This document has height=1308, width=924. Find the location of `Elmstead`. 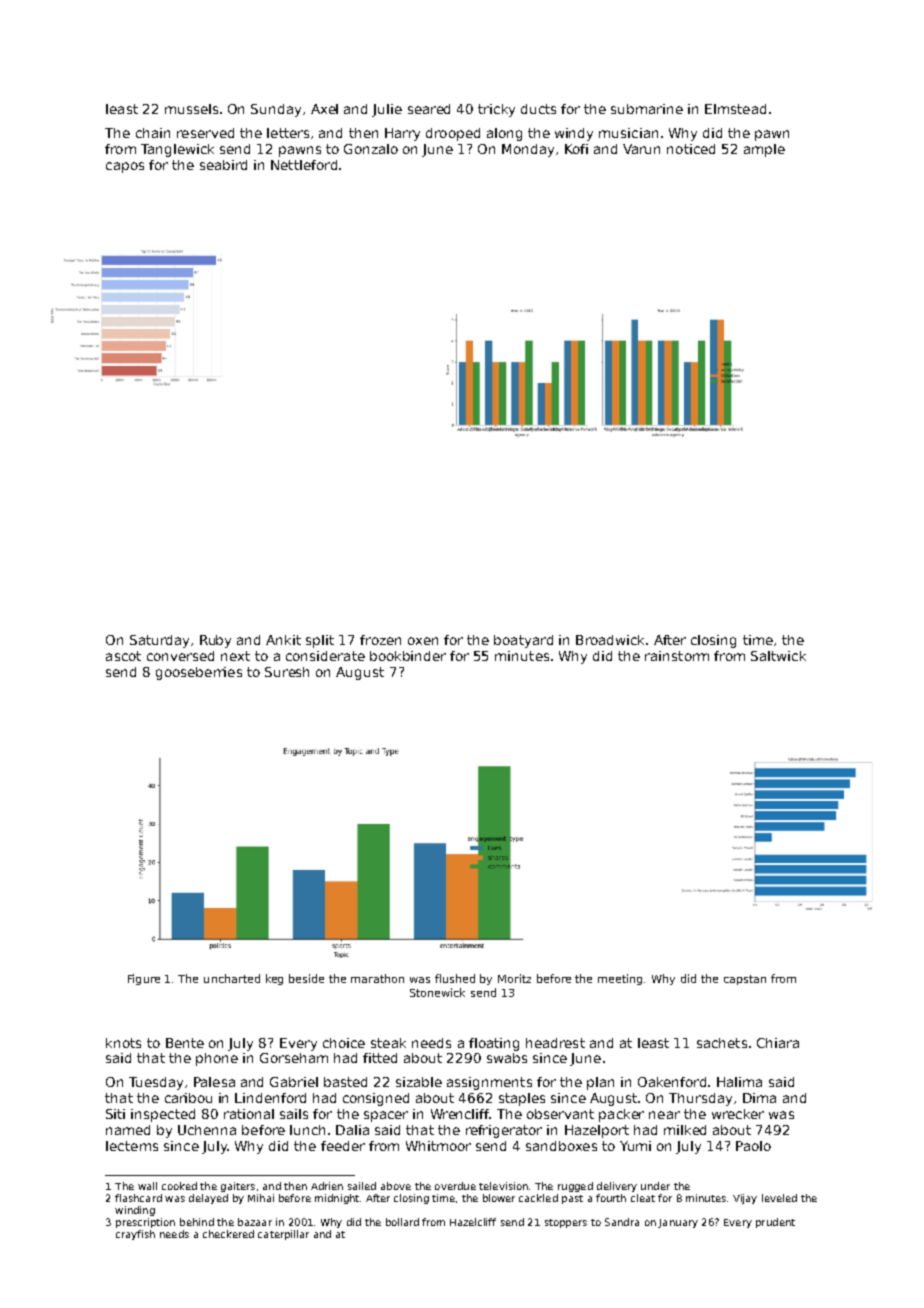

Elmstead is located at coordinates (735, 109).
